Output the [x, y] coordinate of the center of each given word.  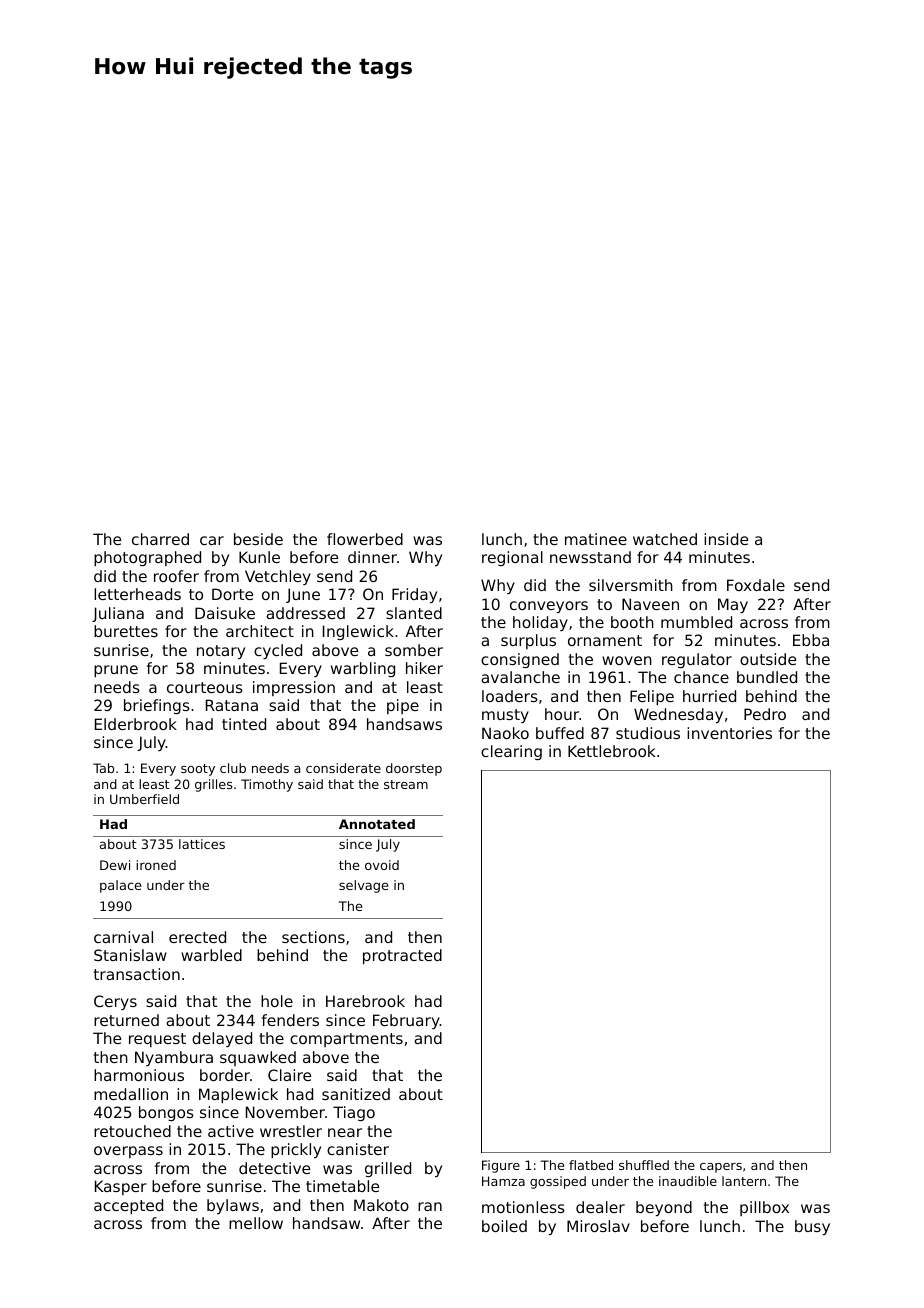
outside [768, 659]
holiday [540, 623]
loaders [510, 696]
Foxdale [756, 585]
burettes [126, 631]
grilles [213, 785]
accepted [128, 1206]
